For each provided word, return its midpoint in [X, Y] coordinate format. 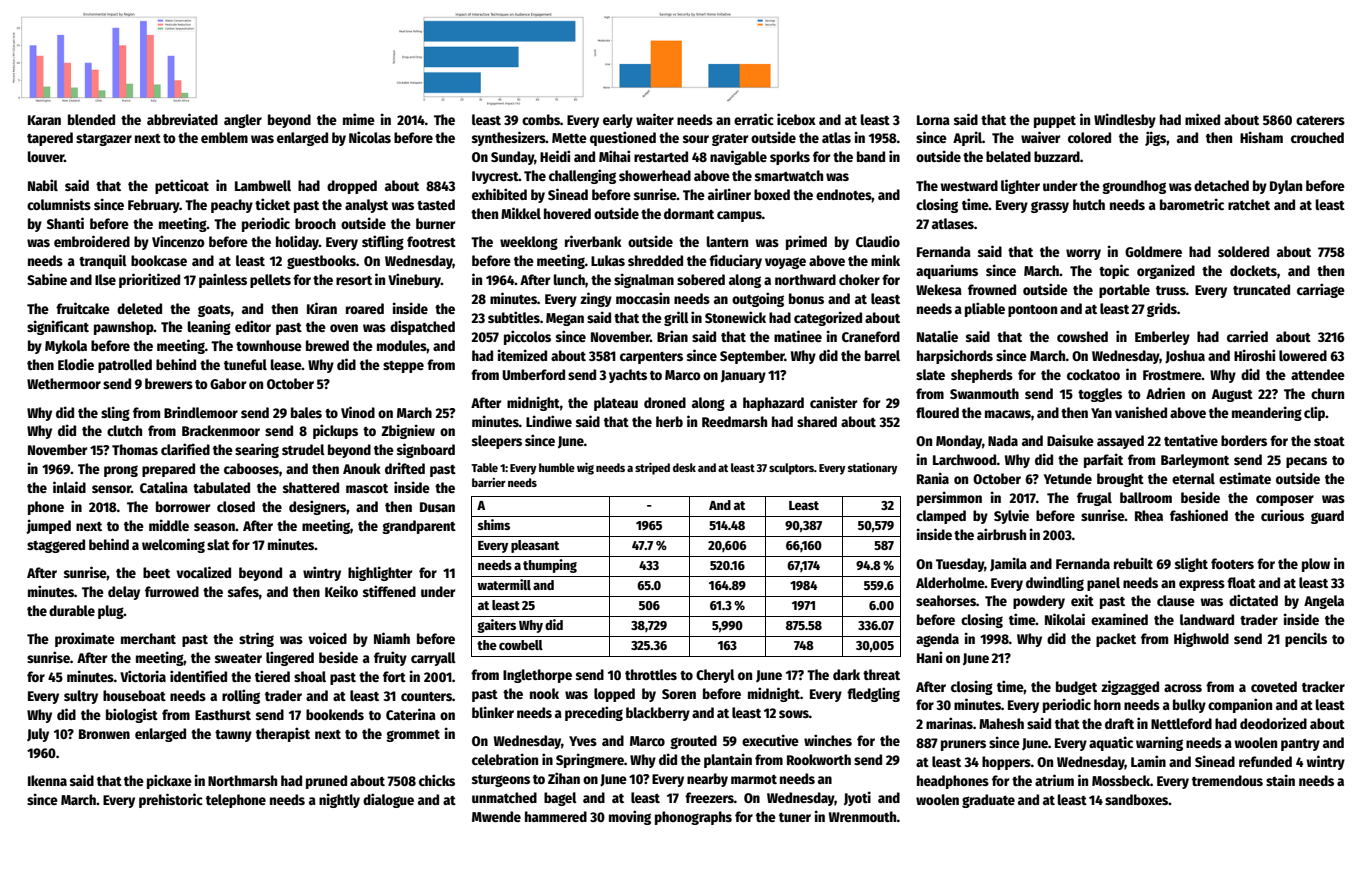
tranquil [103, 261]
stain [1280, 780]
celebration [505, 759]
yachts [628, 376]
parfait [1103, 460]
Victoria [143, 676]
